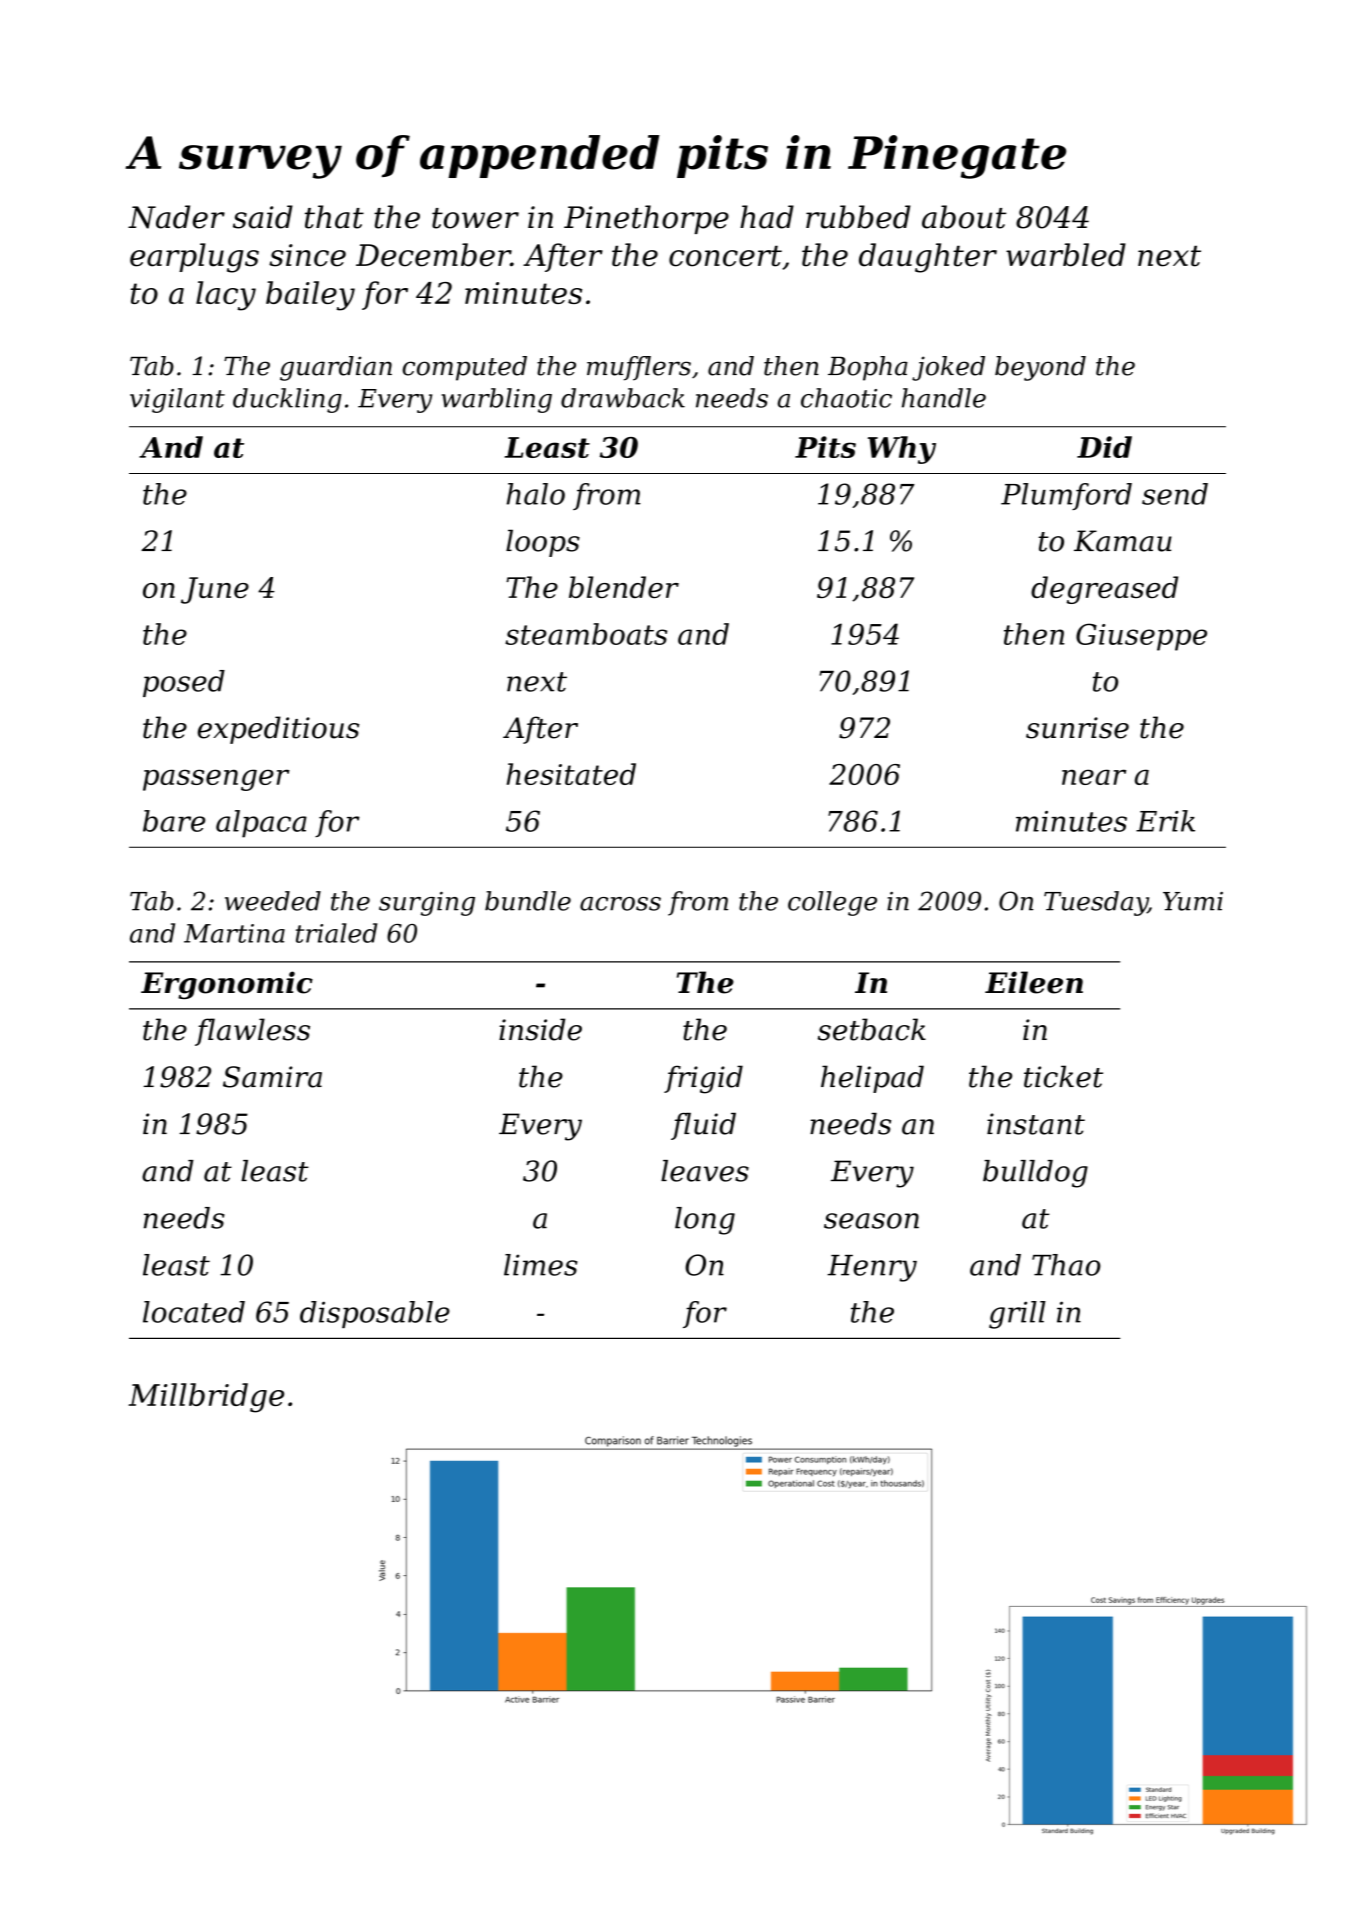 The width and height of the page is (1355, 1917). What do you see at coordinates (496, 400) in the page?
I see `warbling` at bounding box center [496, 400].
